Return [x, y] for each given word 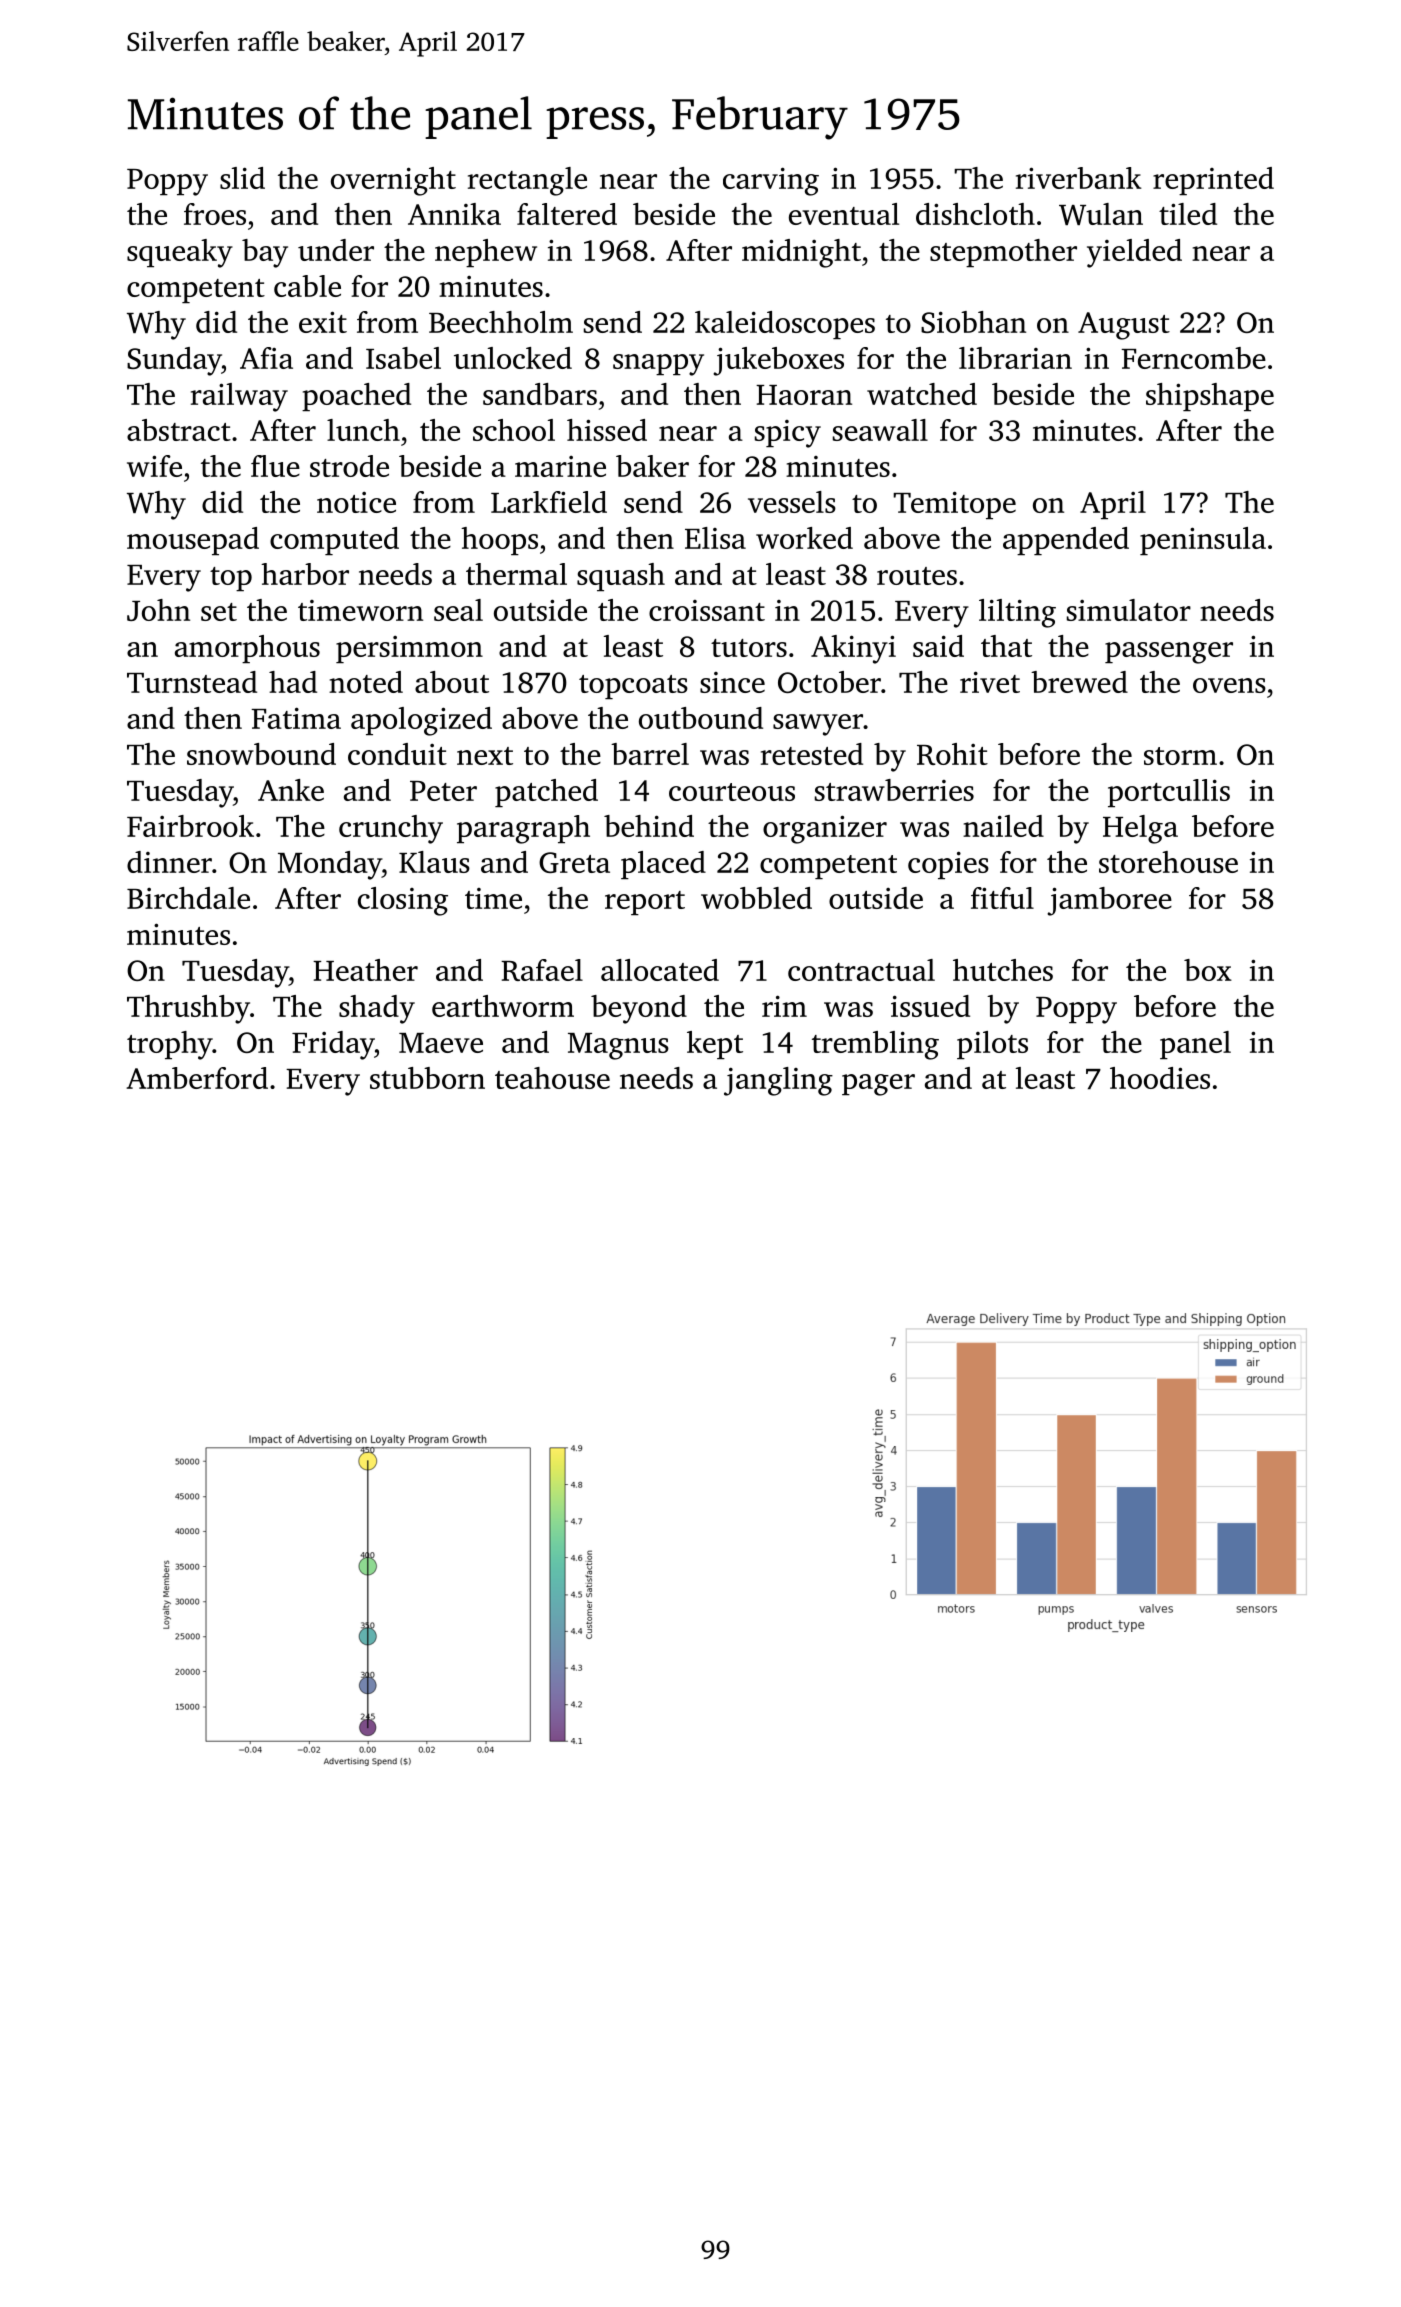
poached [356, 397]
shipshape [1210, 397]
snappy [658, 365]
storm [1180, 756]
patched [546, 793]
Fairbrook [190, 826]
